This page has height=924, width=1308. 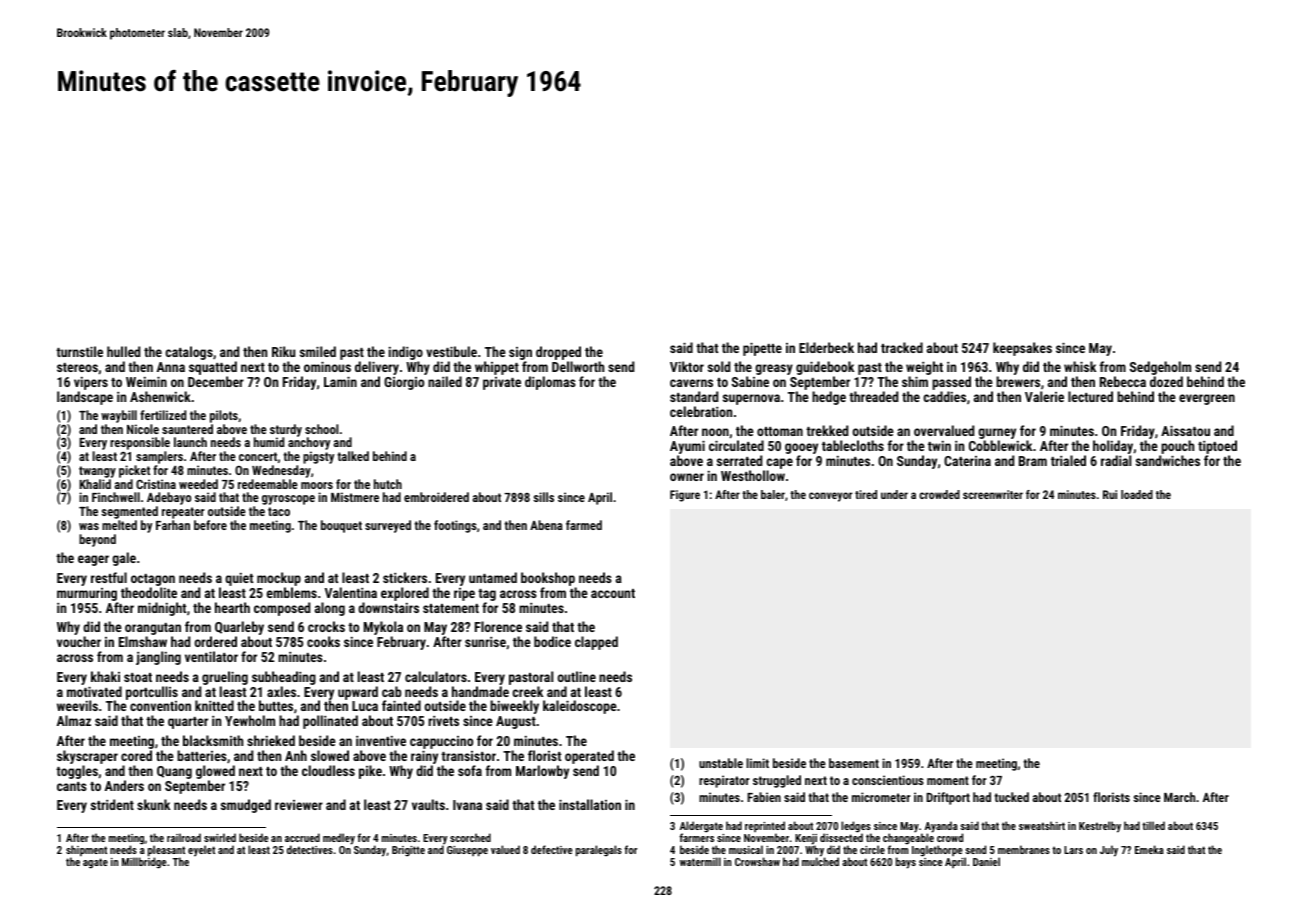 What do you see at coordinates (79, 351) in the page?
I see `turnstile` at bounding box center [79, 351].
